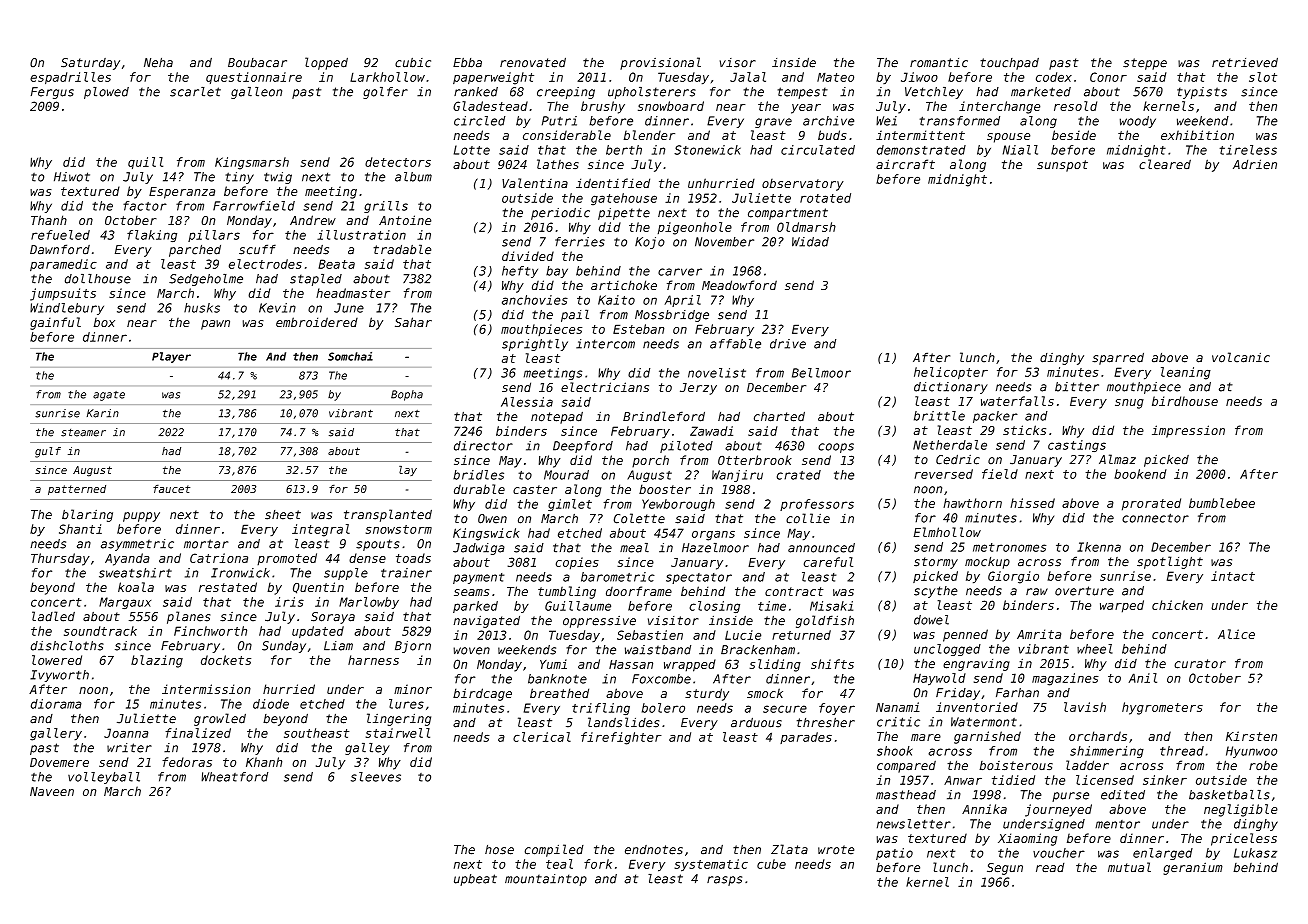 The height and width of the page is (924, 1308). Describe the element at coordinates (486, 534) in the page. I see `Kingswick` at that location.
